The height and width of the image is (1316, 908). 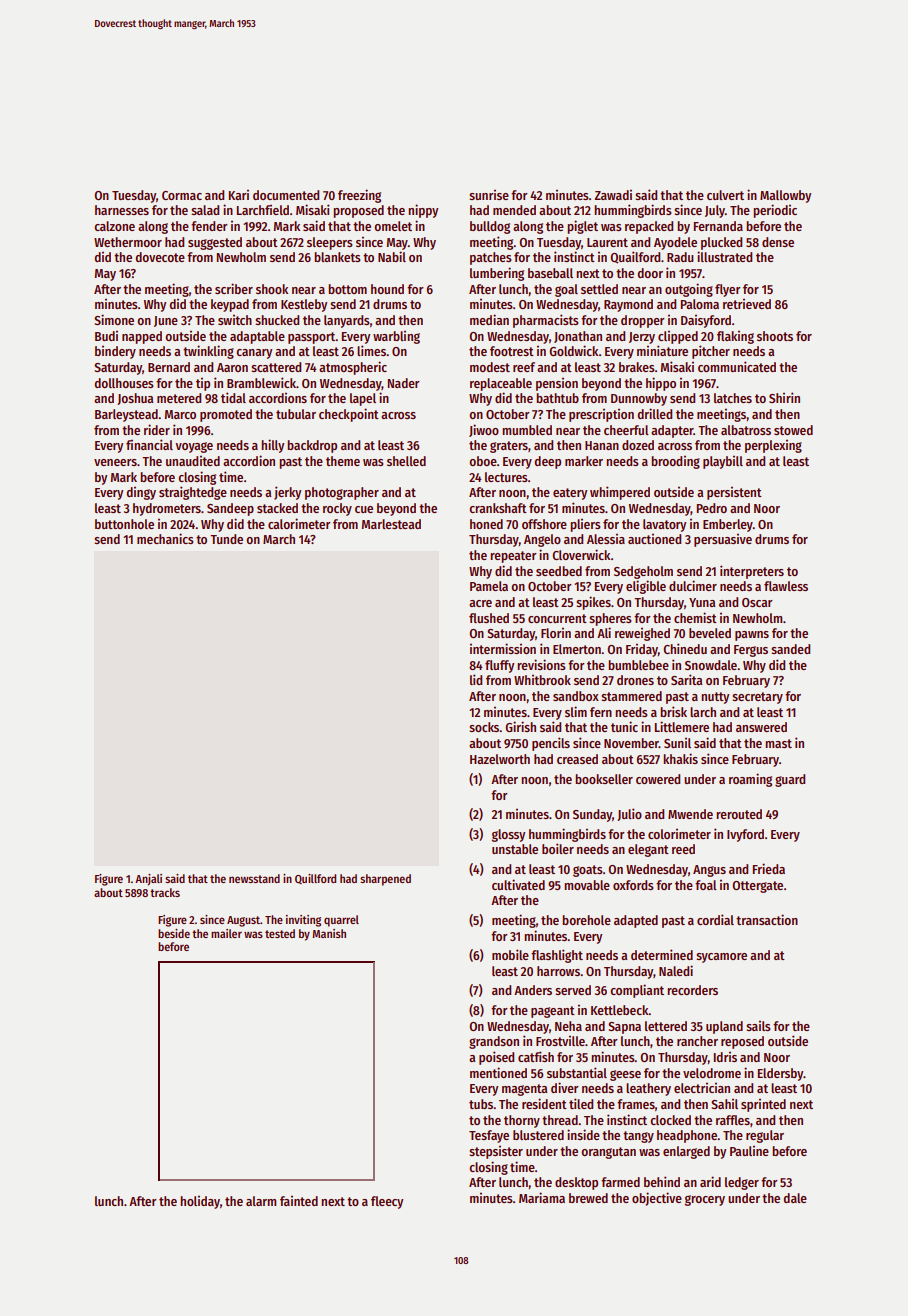 I want to click on alarm, so click(x=261, y=1201).
